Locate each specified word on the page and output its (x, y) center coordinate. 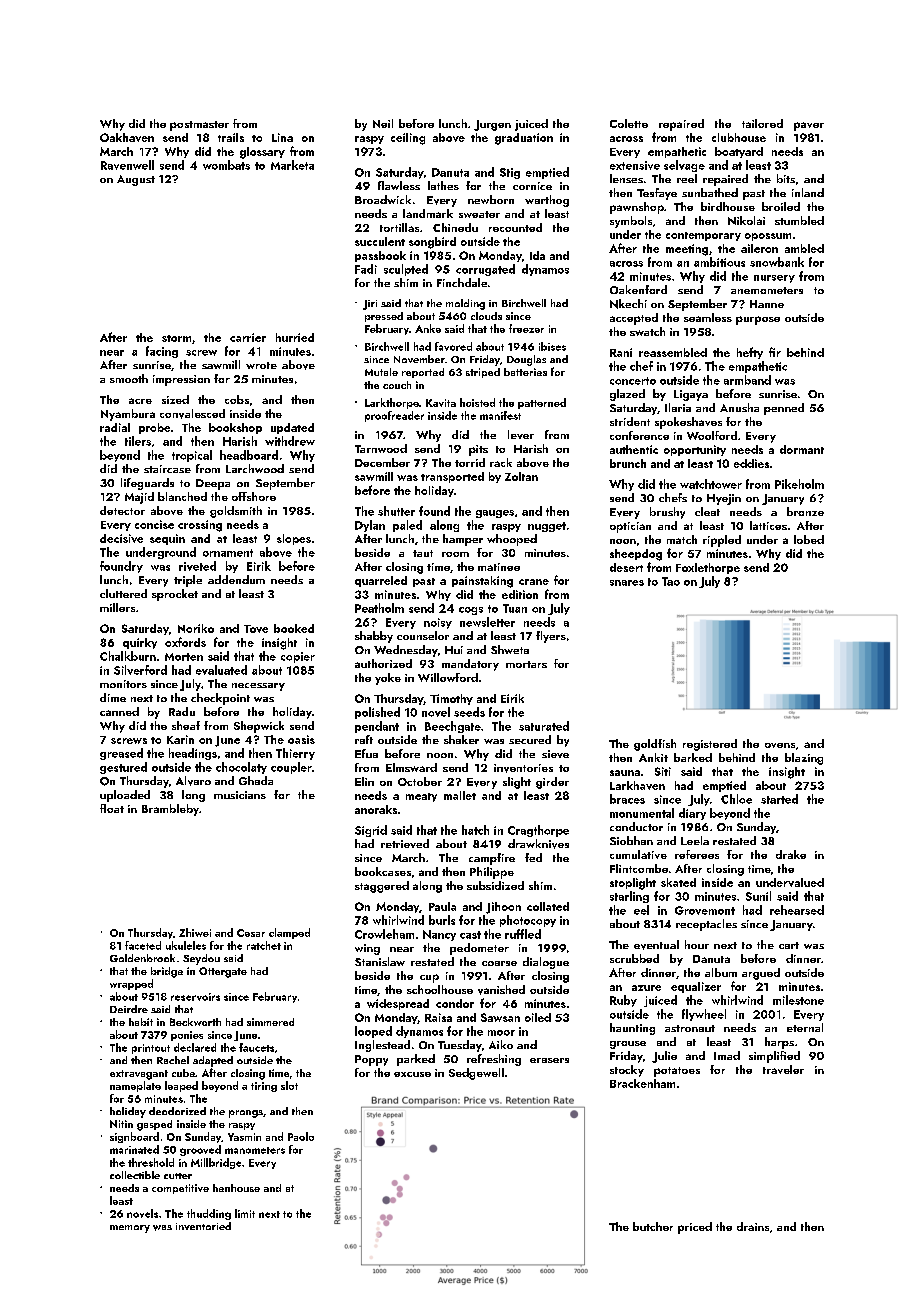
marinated (134, 1149)
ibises (552, 346)
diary (692, 814)
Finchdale (462, 282)
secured (530, 739)
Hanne (767, 304)
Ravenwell (127, 165)
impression (181, 380)
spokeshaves (688, 423)
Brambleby (170, 810)
